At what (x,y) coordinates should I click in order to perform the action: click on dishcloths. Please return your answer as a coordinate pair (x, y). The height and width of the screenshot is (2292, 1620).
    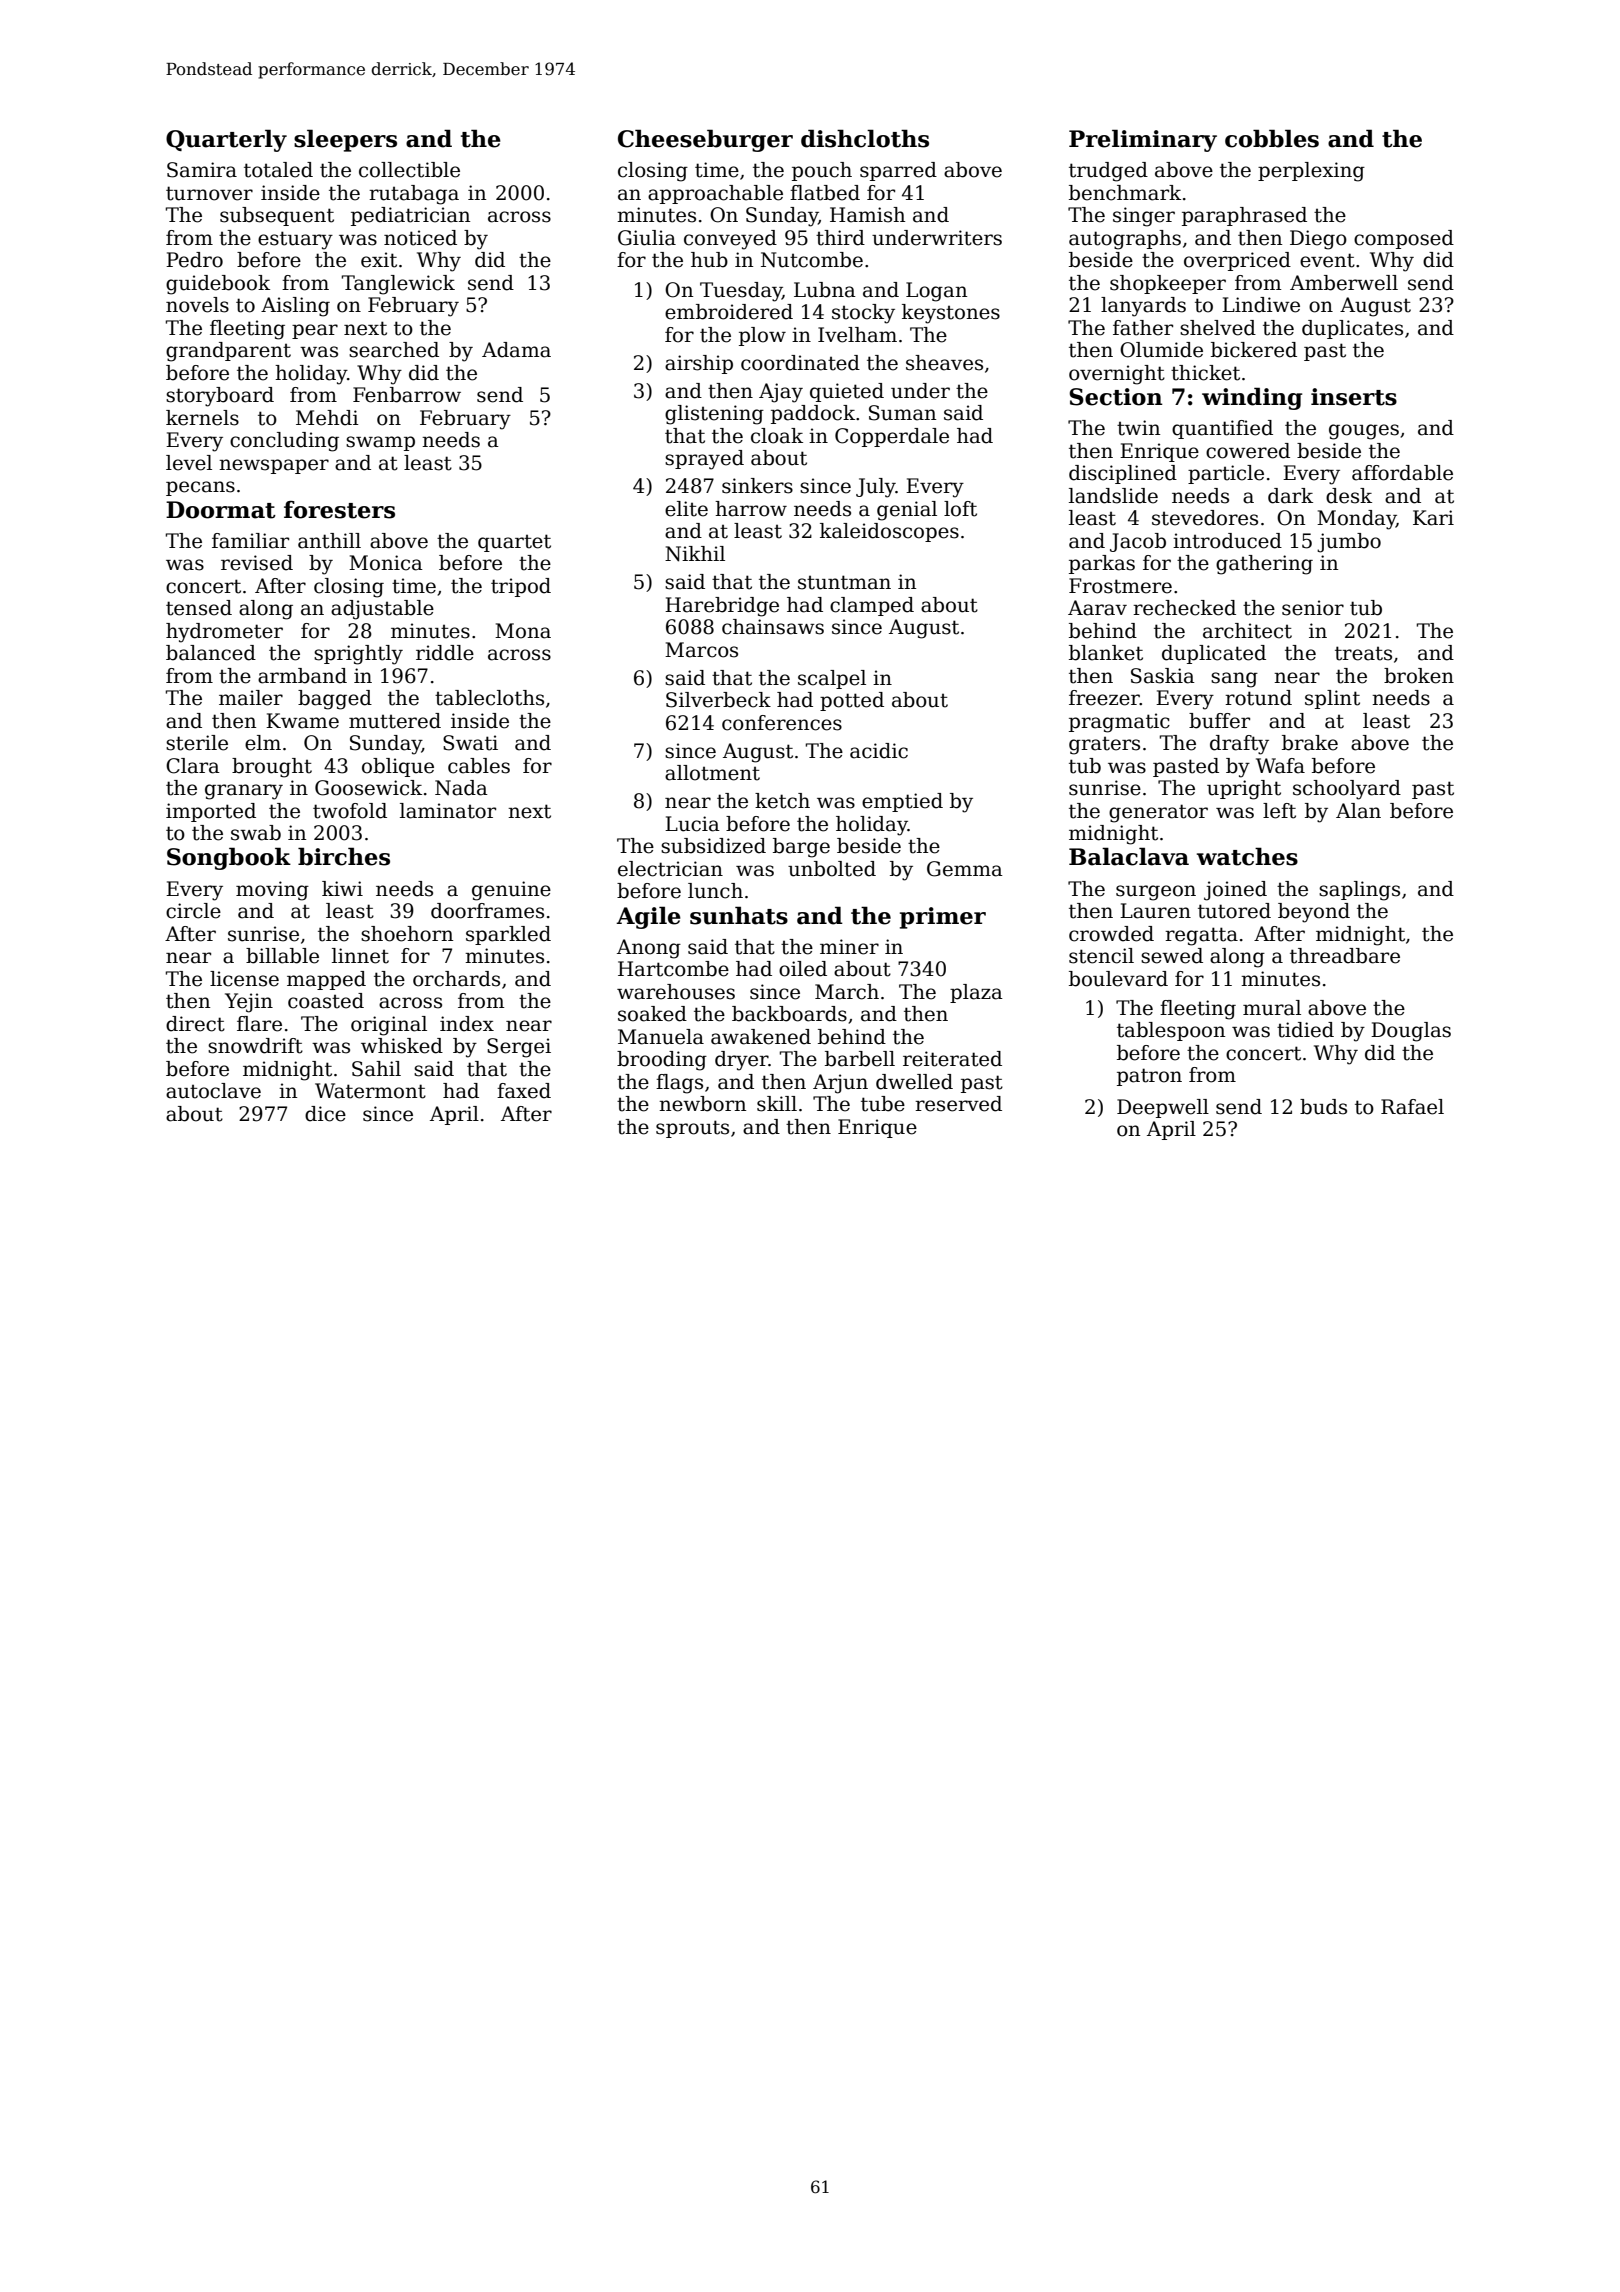
    Looking at the image, I should click on (865, 138).
